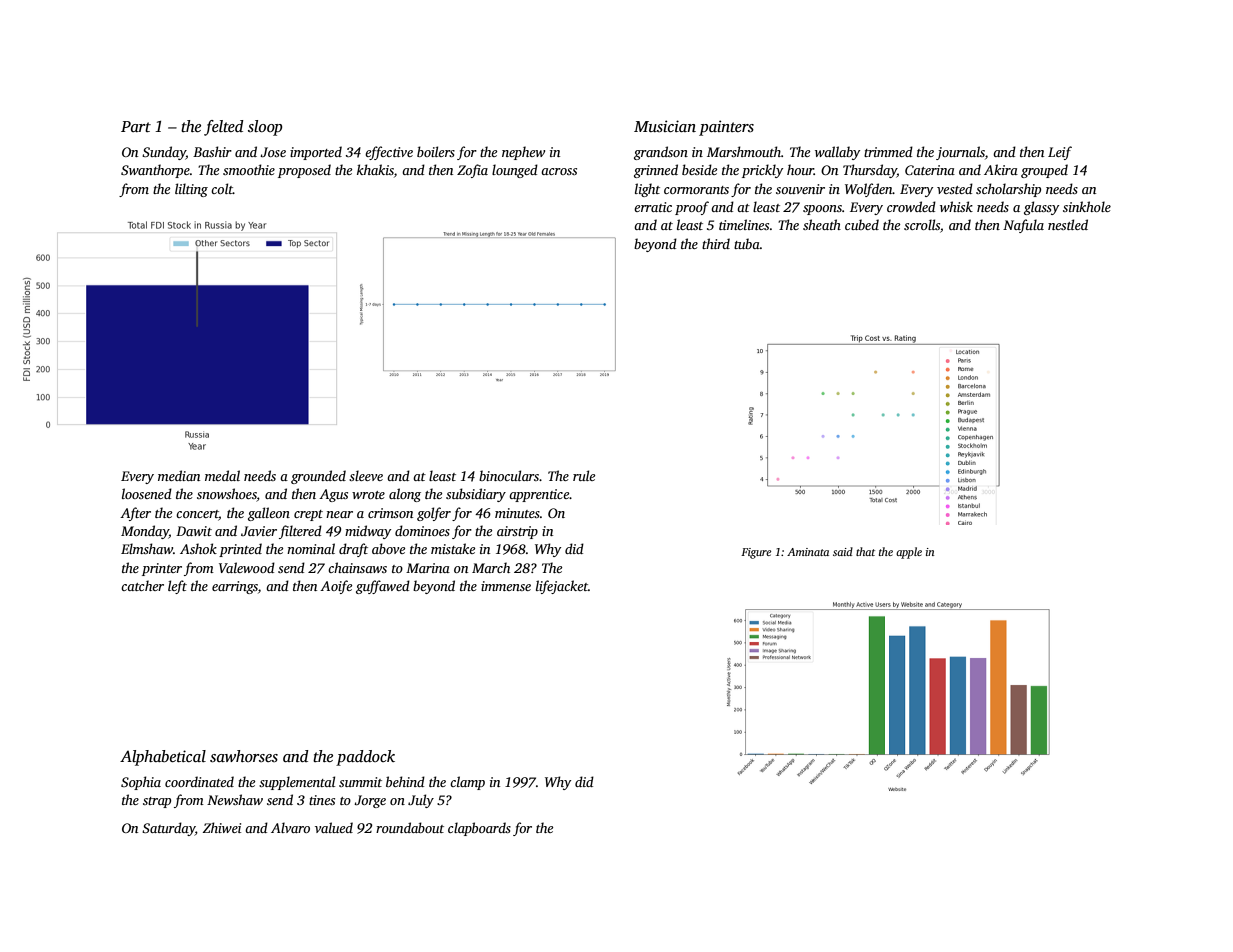 The width and height of the document is (1233, 952). What do you see at coordinates (692, 208) in the document?
I see `proof` at bounding box center [692, 208].
